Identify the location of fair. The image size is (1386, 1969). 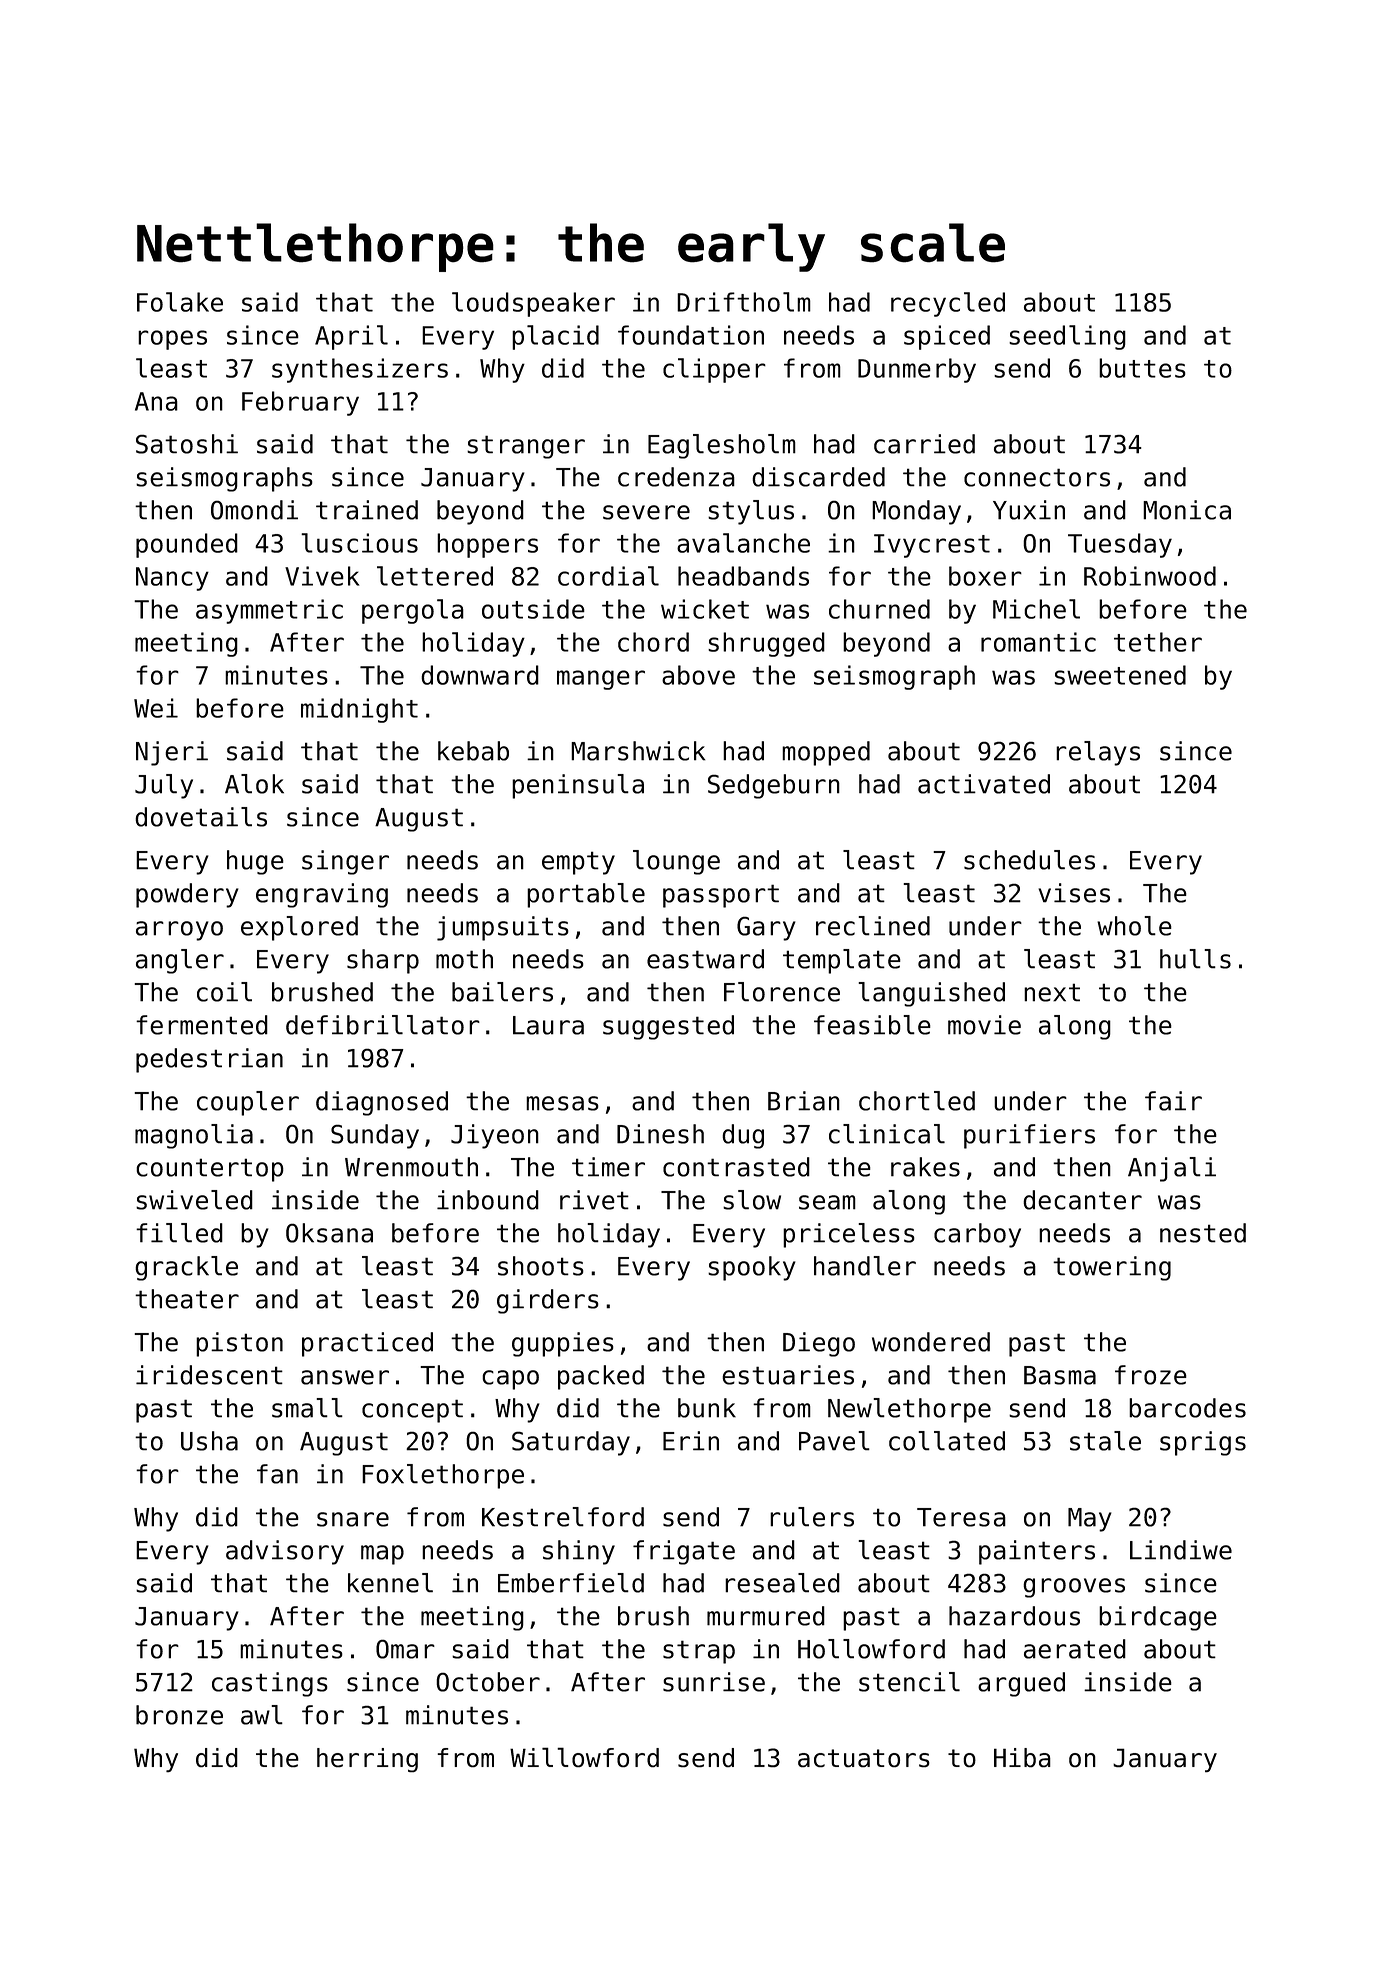
(1173, 1101).
